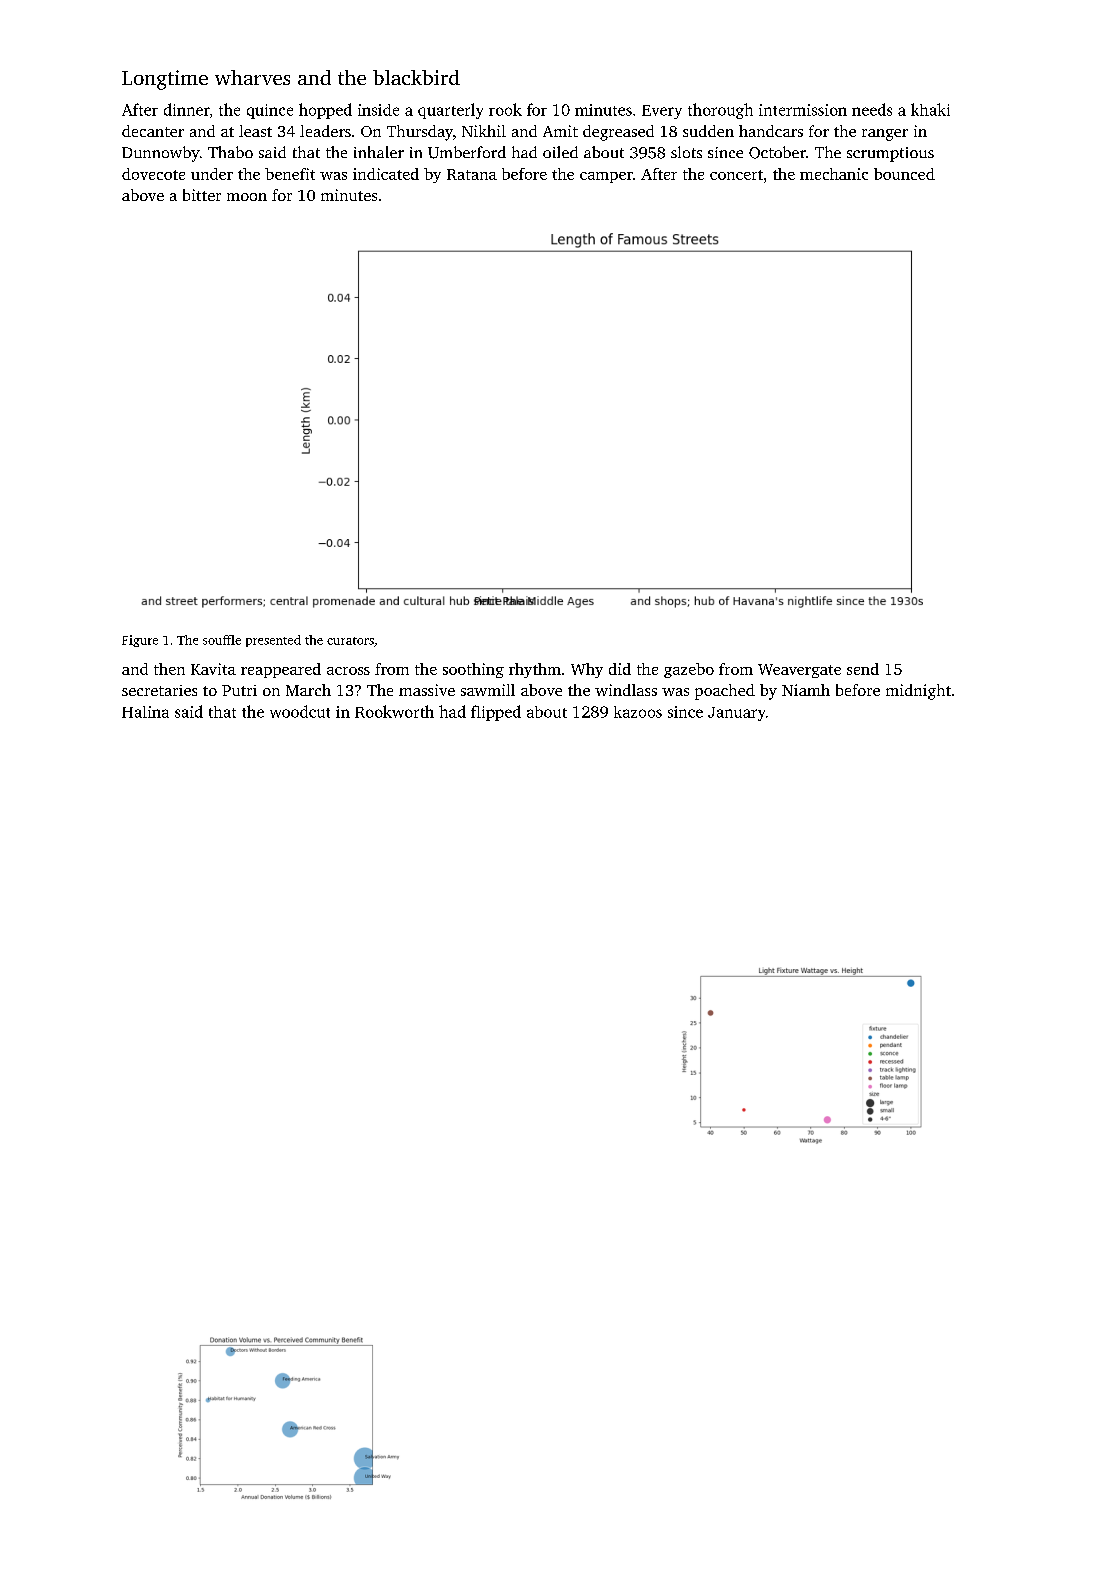 The width and height of the screenshot is (1100, 1593). I want to click on bitter, so click(202, 195).
